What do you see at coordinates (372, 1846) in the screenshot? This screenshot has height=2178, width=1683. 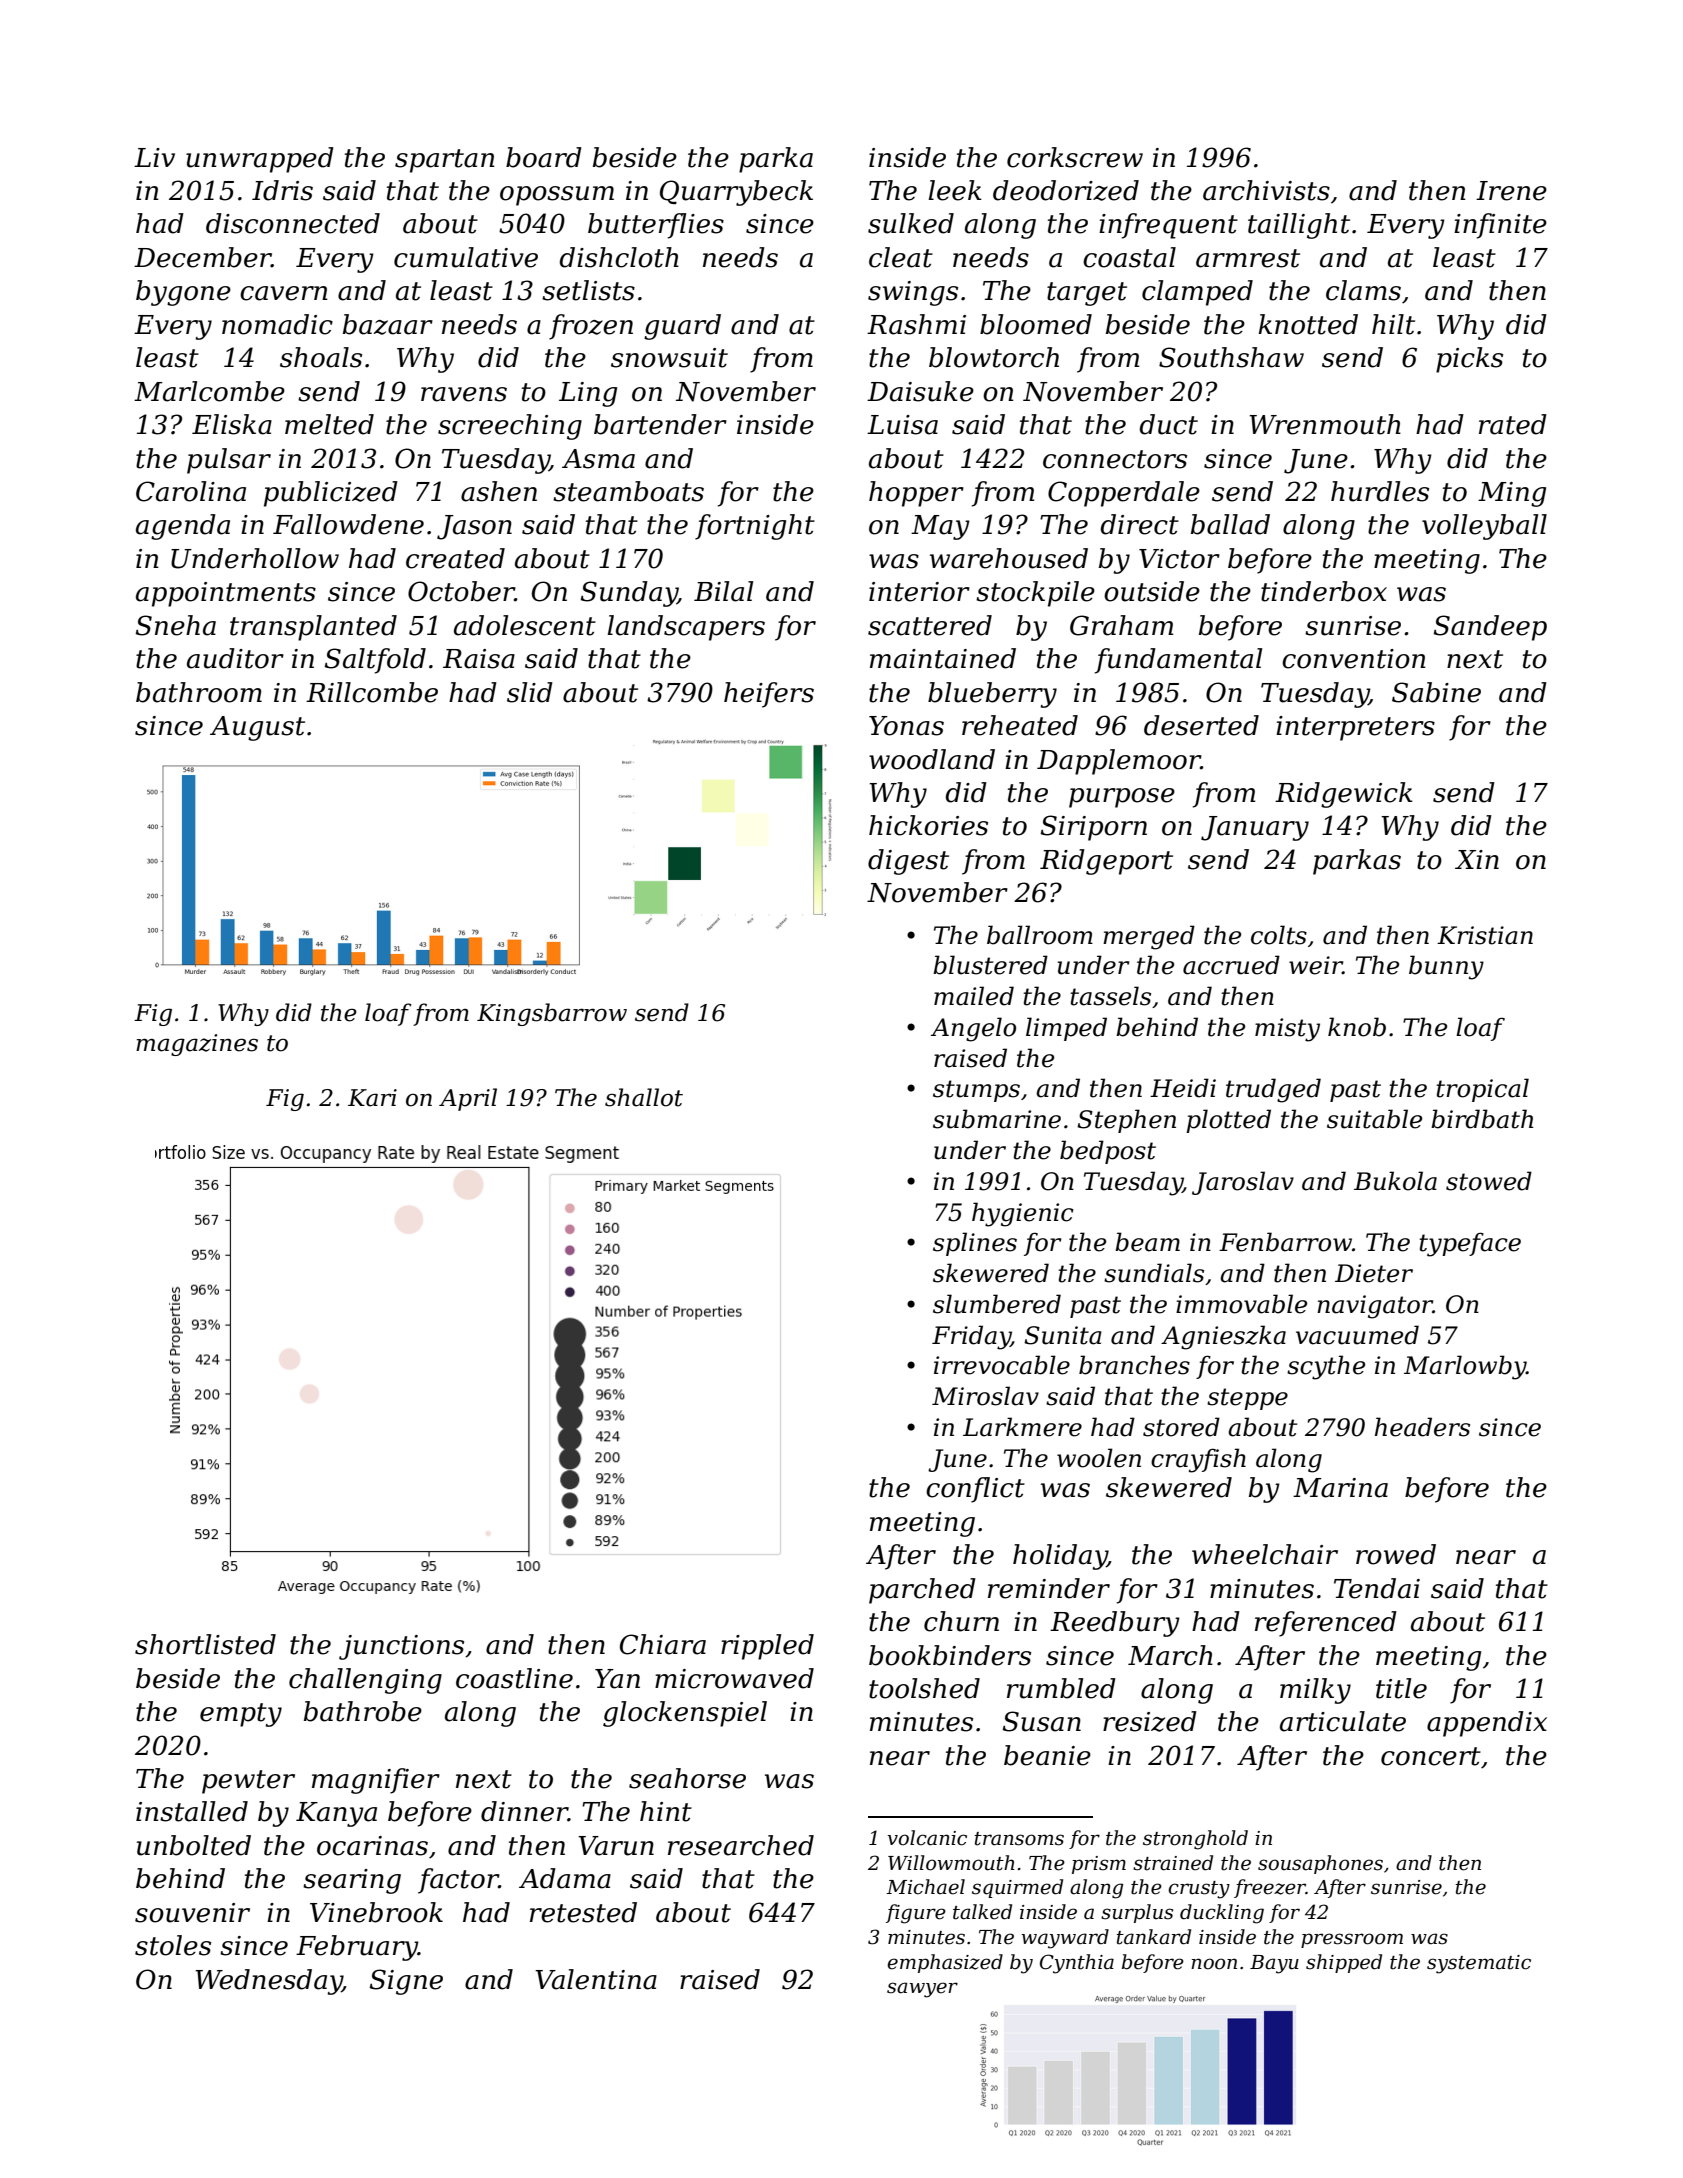 I see `ocarinas` at bounding box center [372, 1846].
